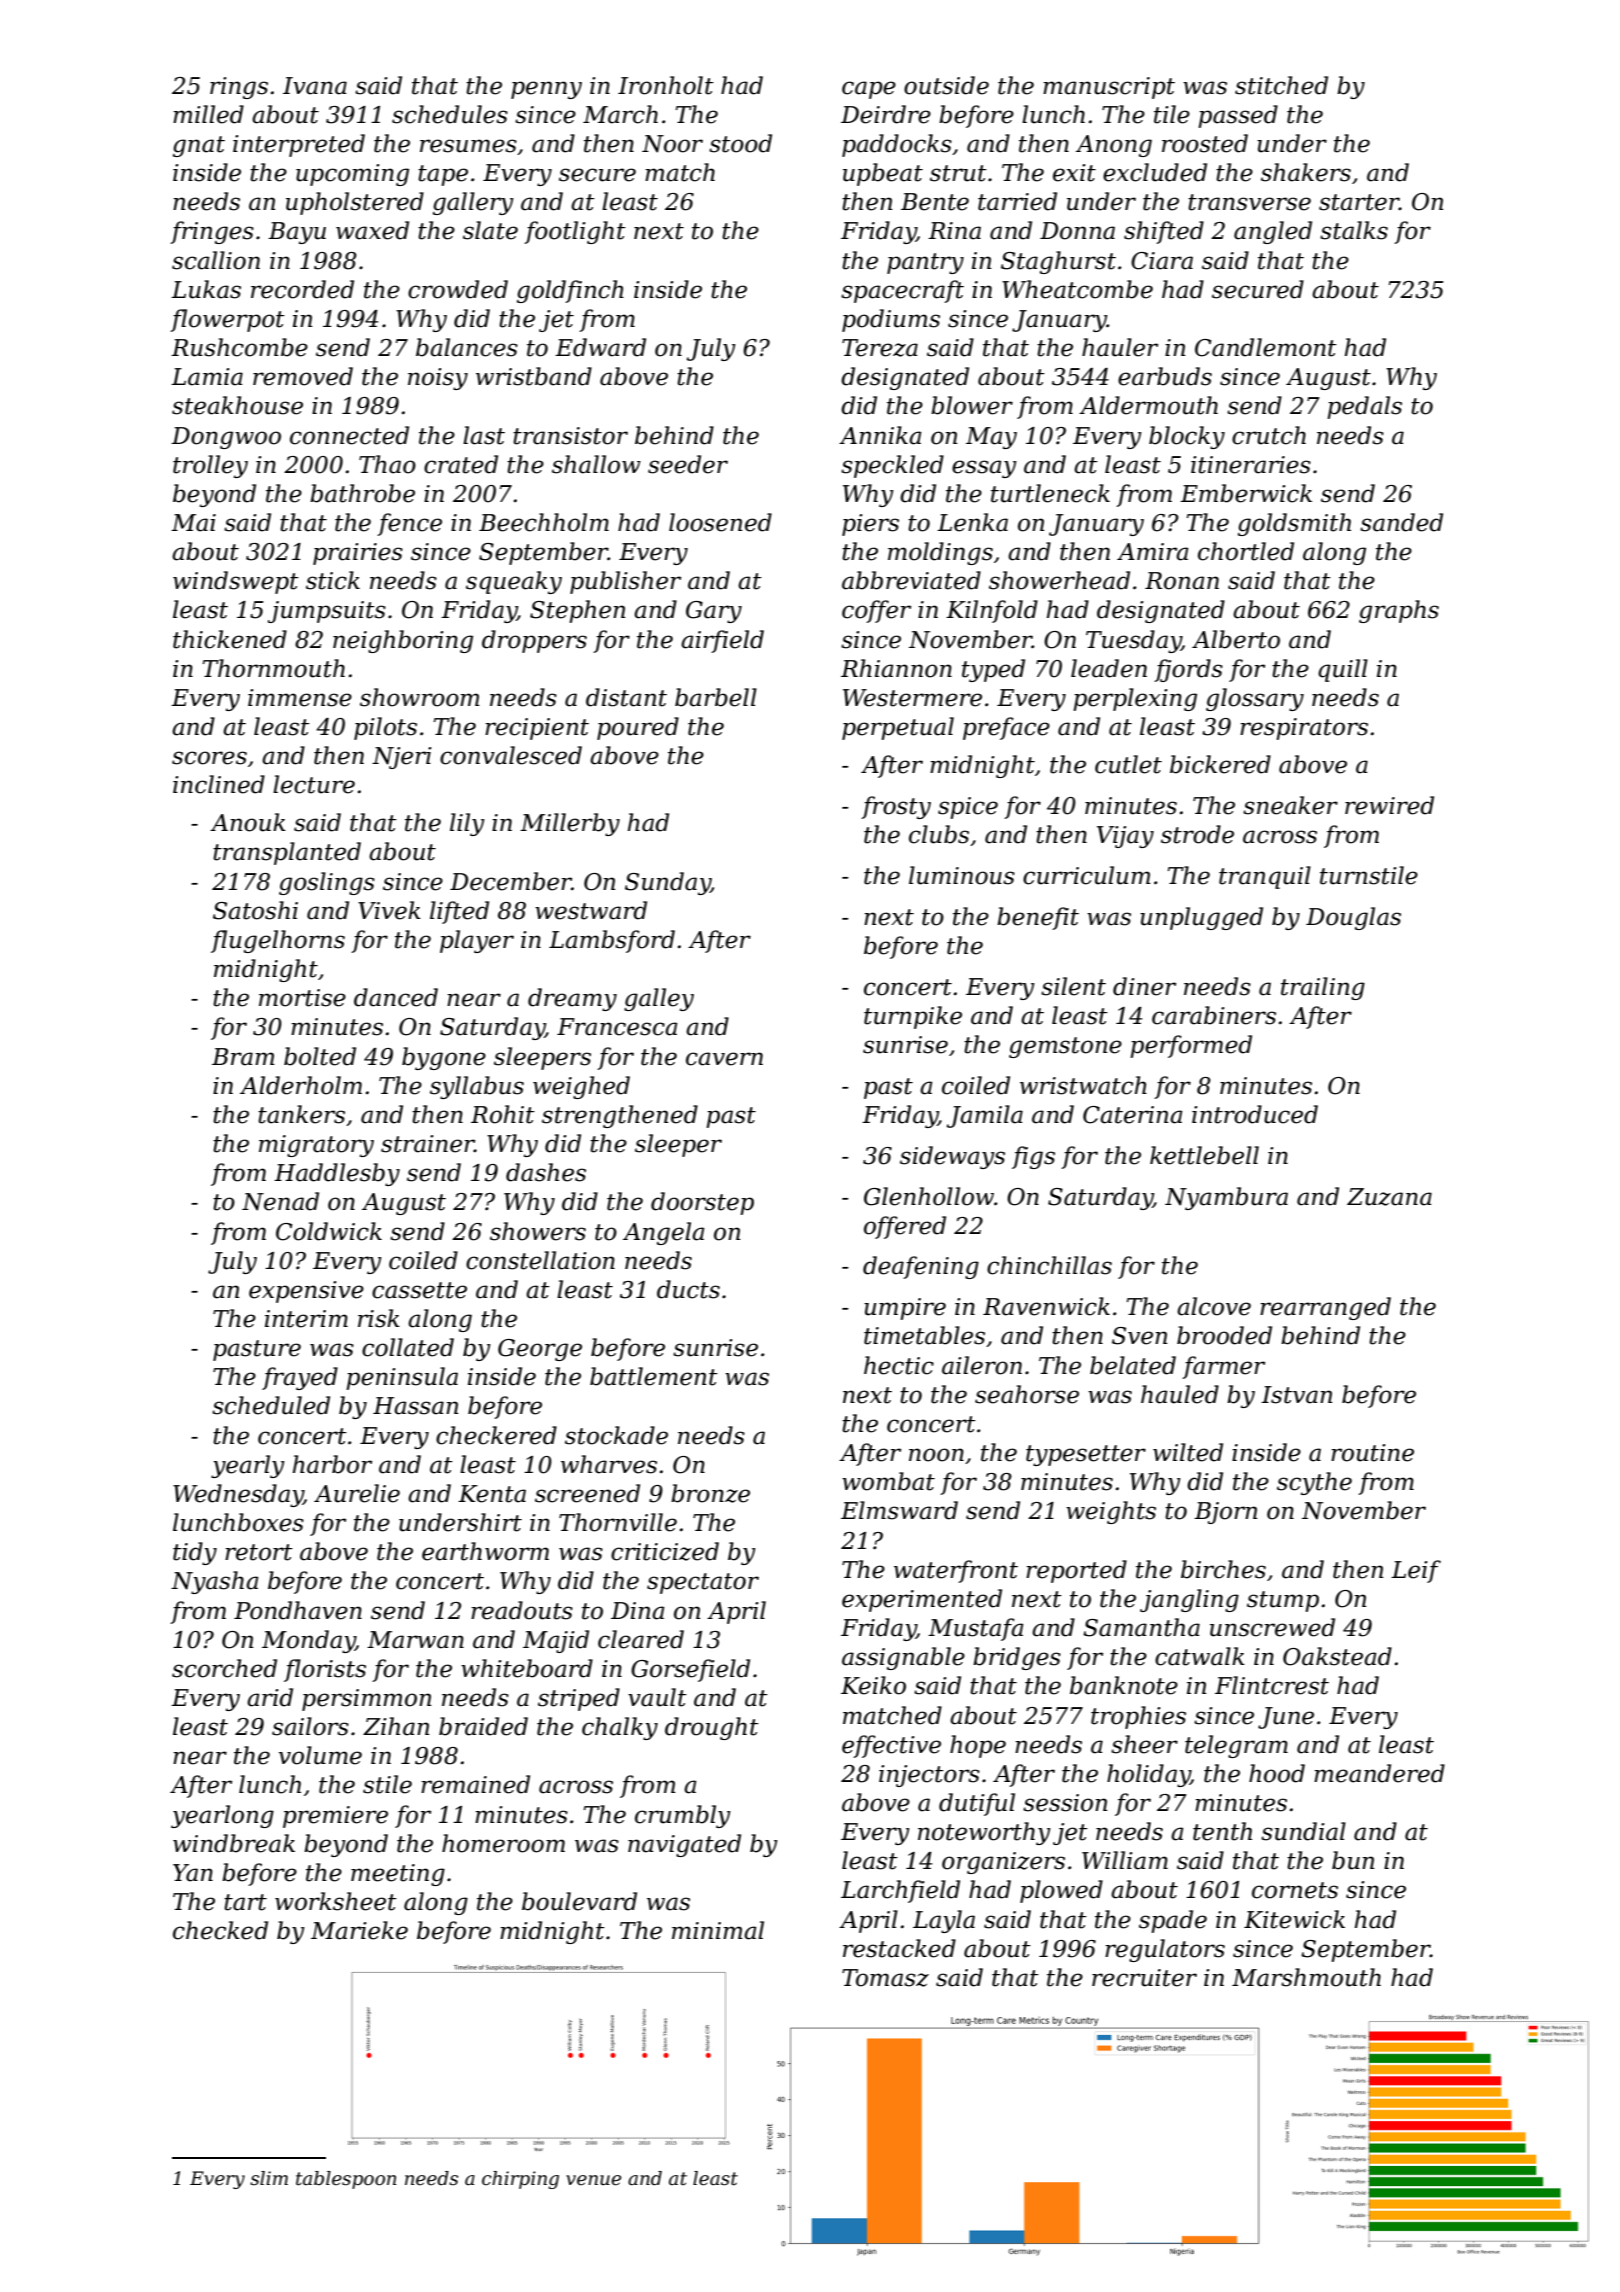  What do you see at coordinates (880, 348) in the image?
I see `Tereza` at bounding box center [880, 348].
